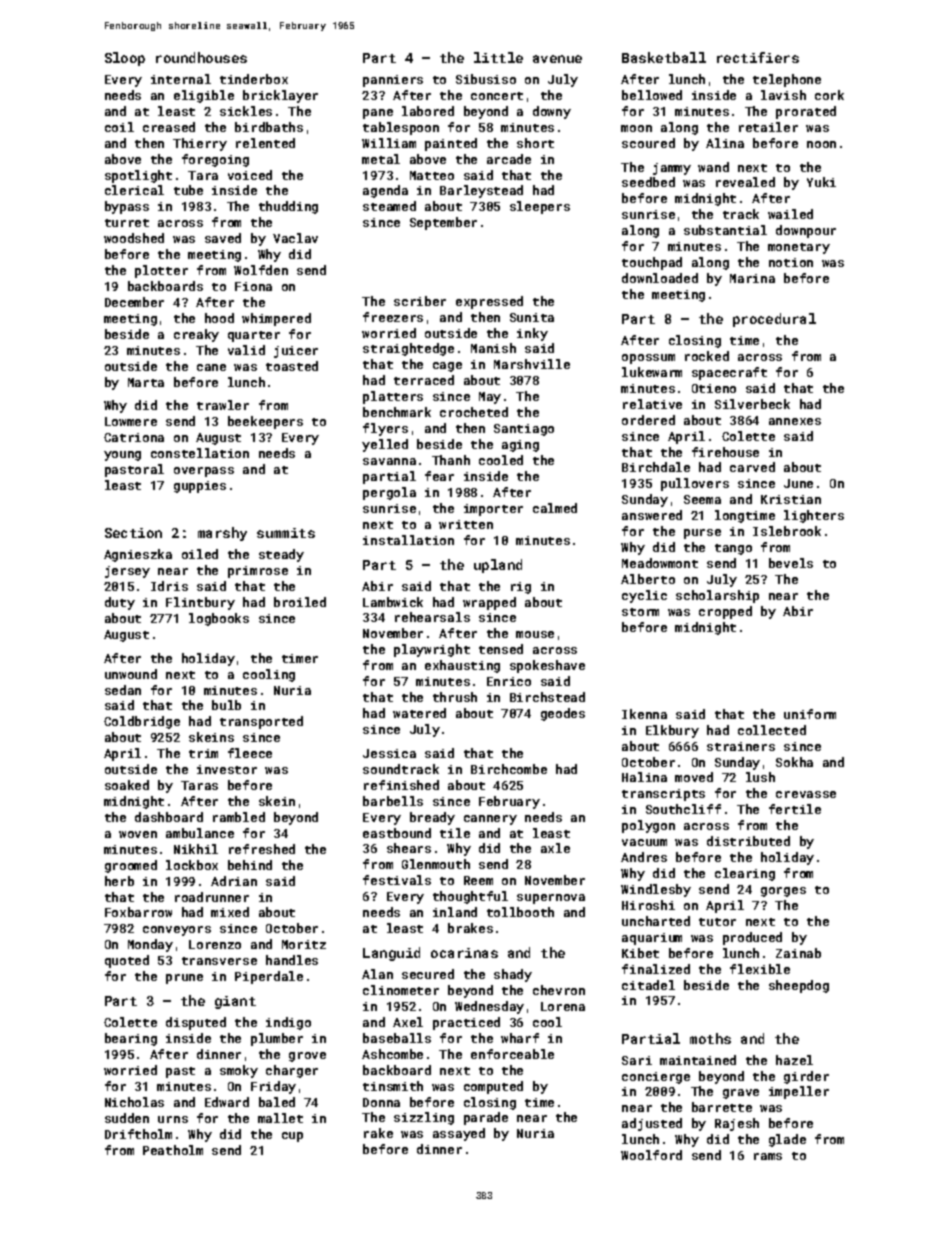  I want to click on rambled, so click(239, 817).
